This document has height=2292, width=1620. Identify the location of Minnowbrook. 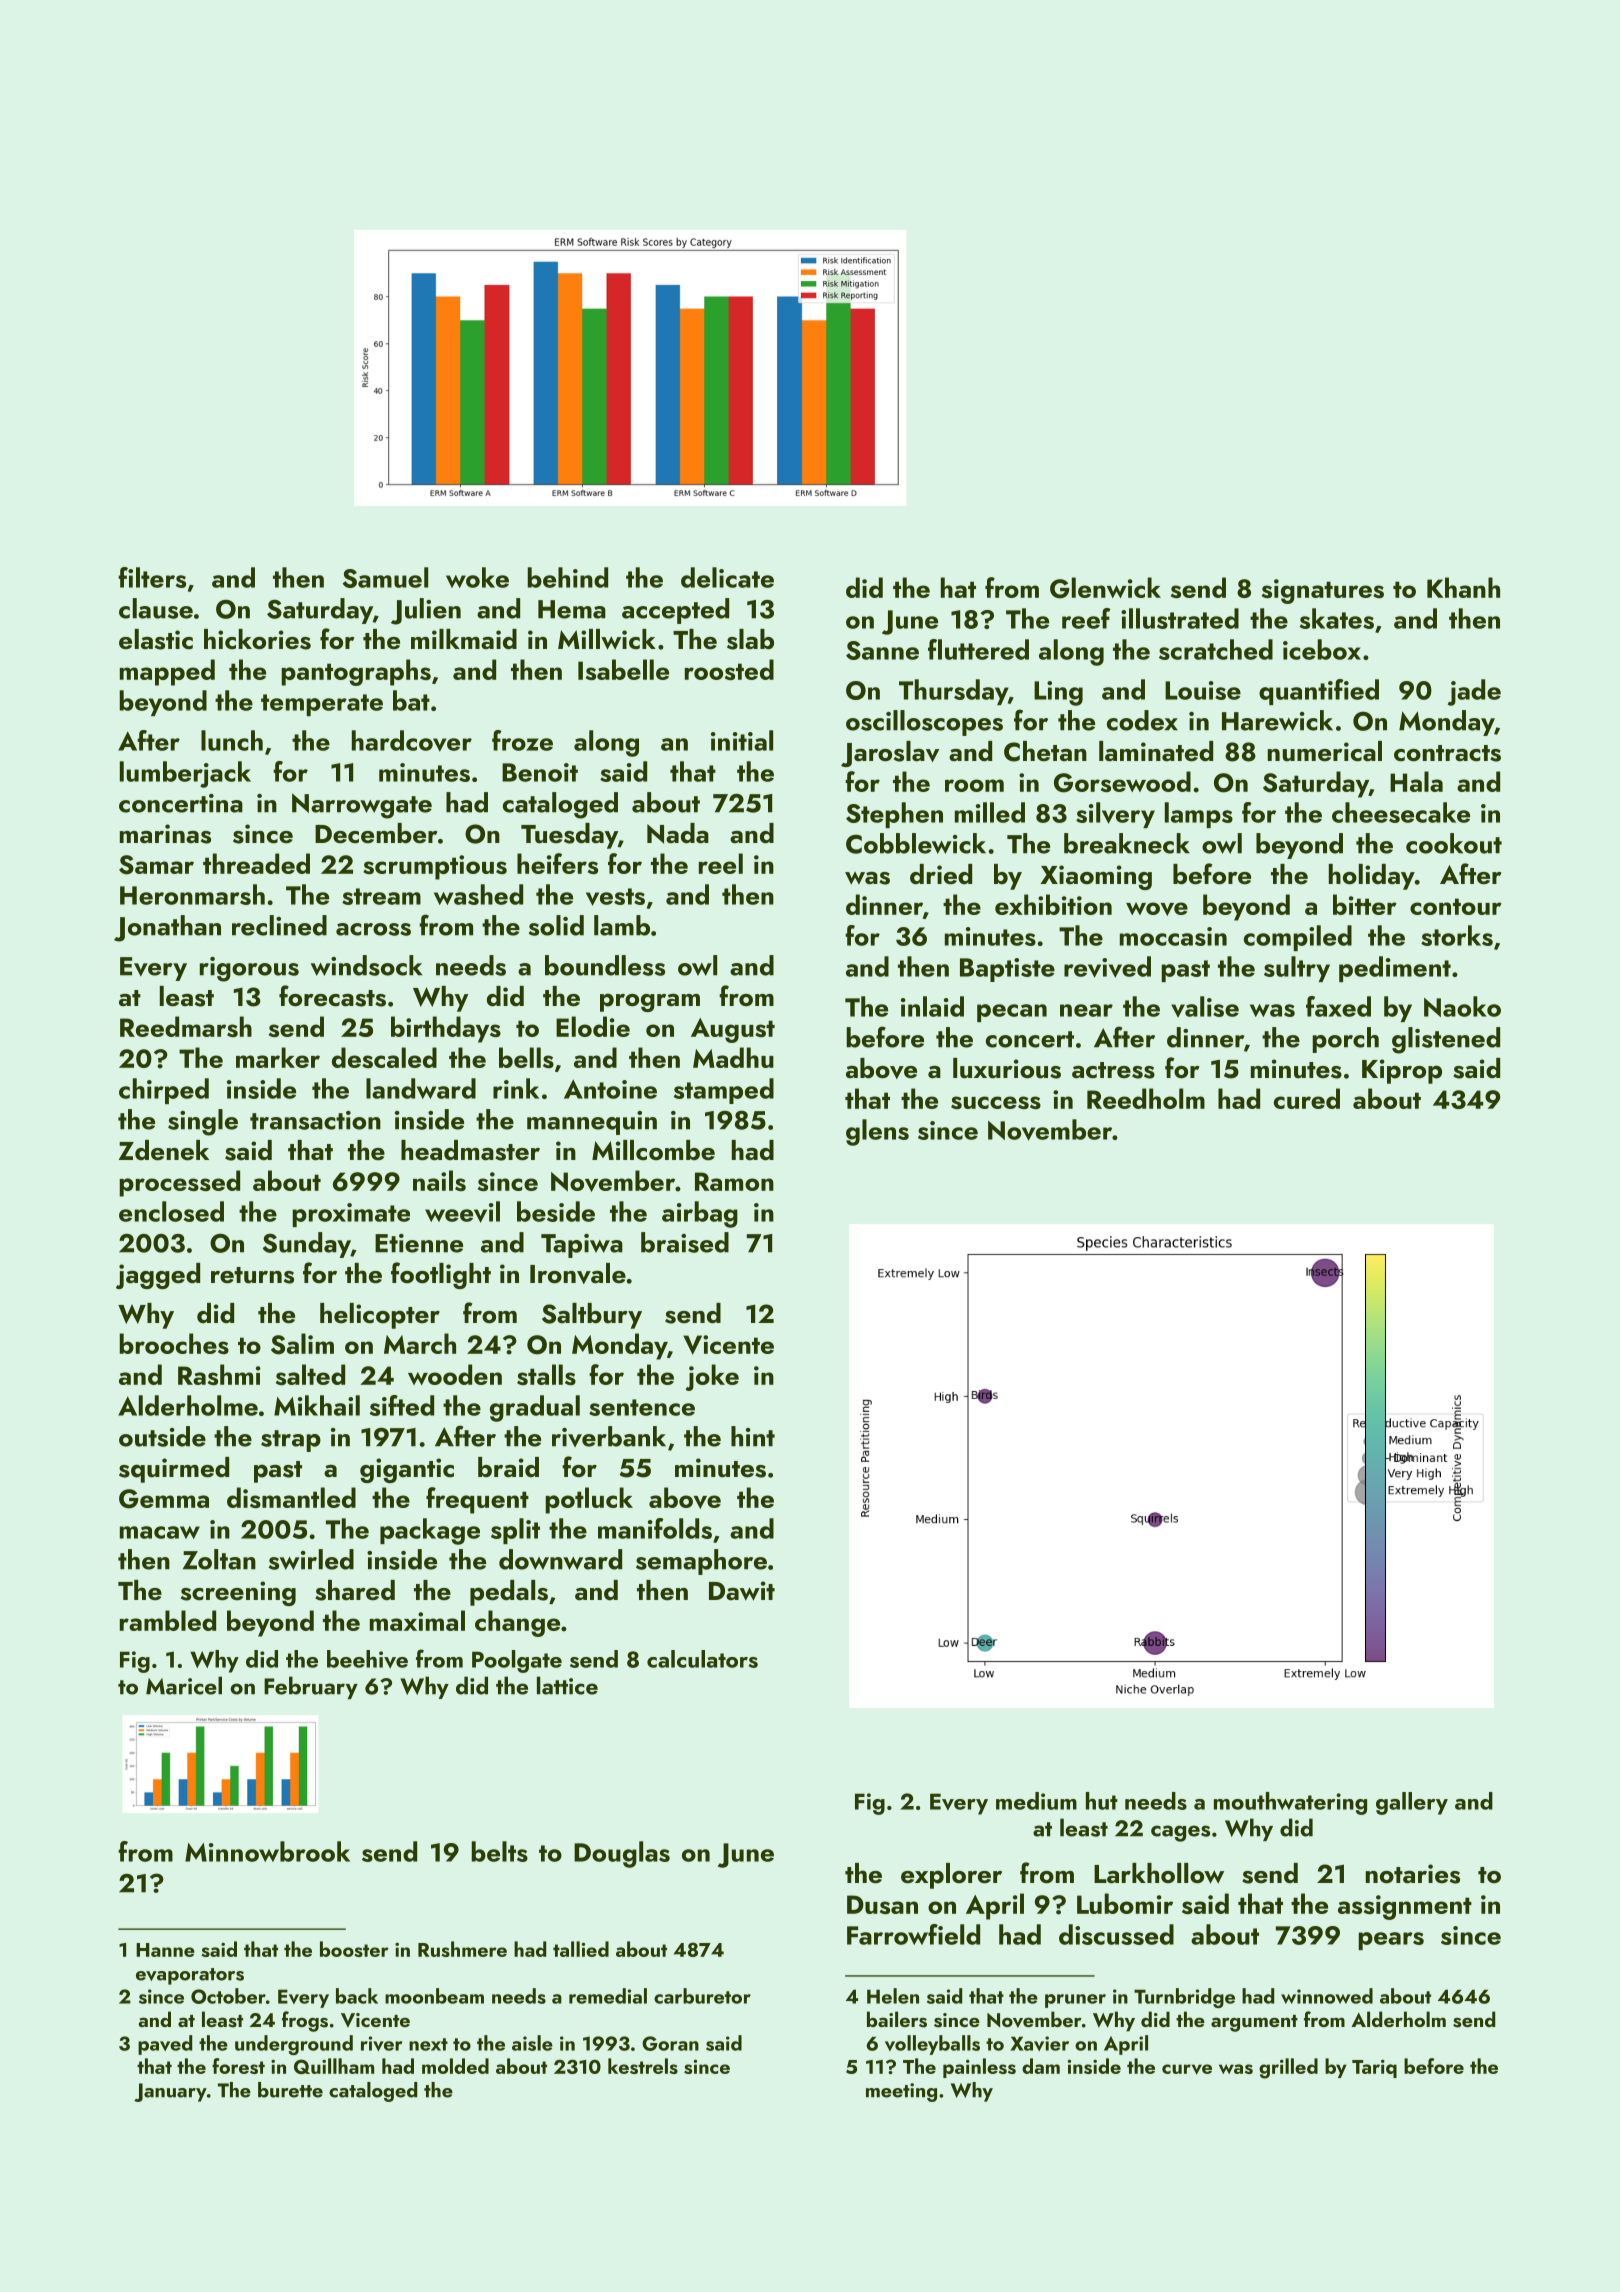
(267, 1851).
